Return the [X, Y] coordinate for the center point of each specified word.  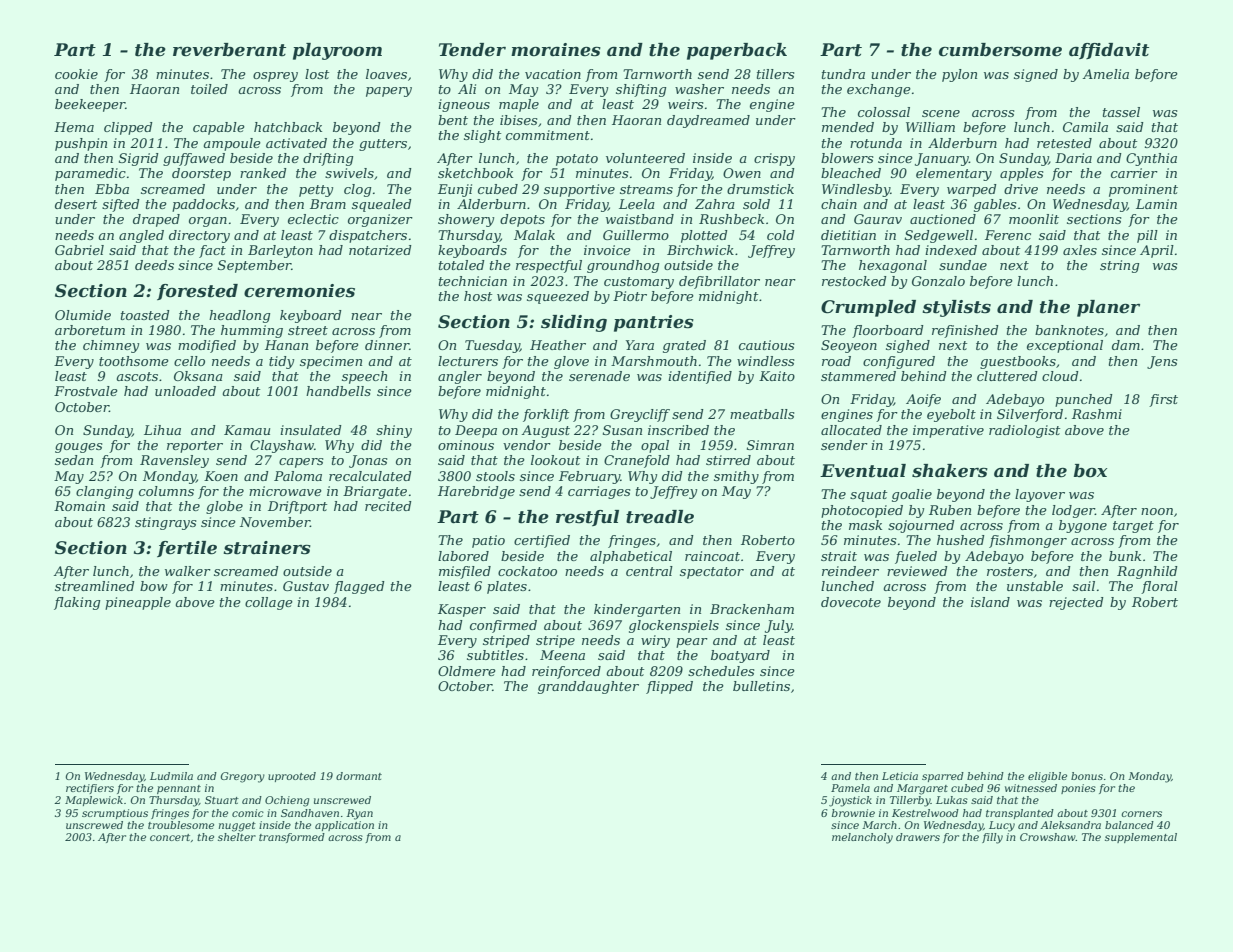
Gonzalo [938, 281]
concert [170, 837]
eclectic [313, 219]
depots [522, 220]
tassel [1121, 112]
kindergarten [637, 610]
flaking [77, 603]
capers [301, 463]
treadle [660, 517]
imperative [948, 431]
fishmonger [1028, 541]
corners [1142, 814]
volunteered [645, 158]
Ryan [359, 814]
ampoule [232, 144]
